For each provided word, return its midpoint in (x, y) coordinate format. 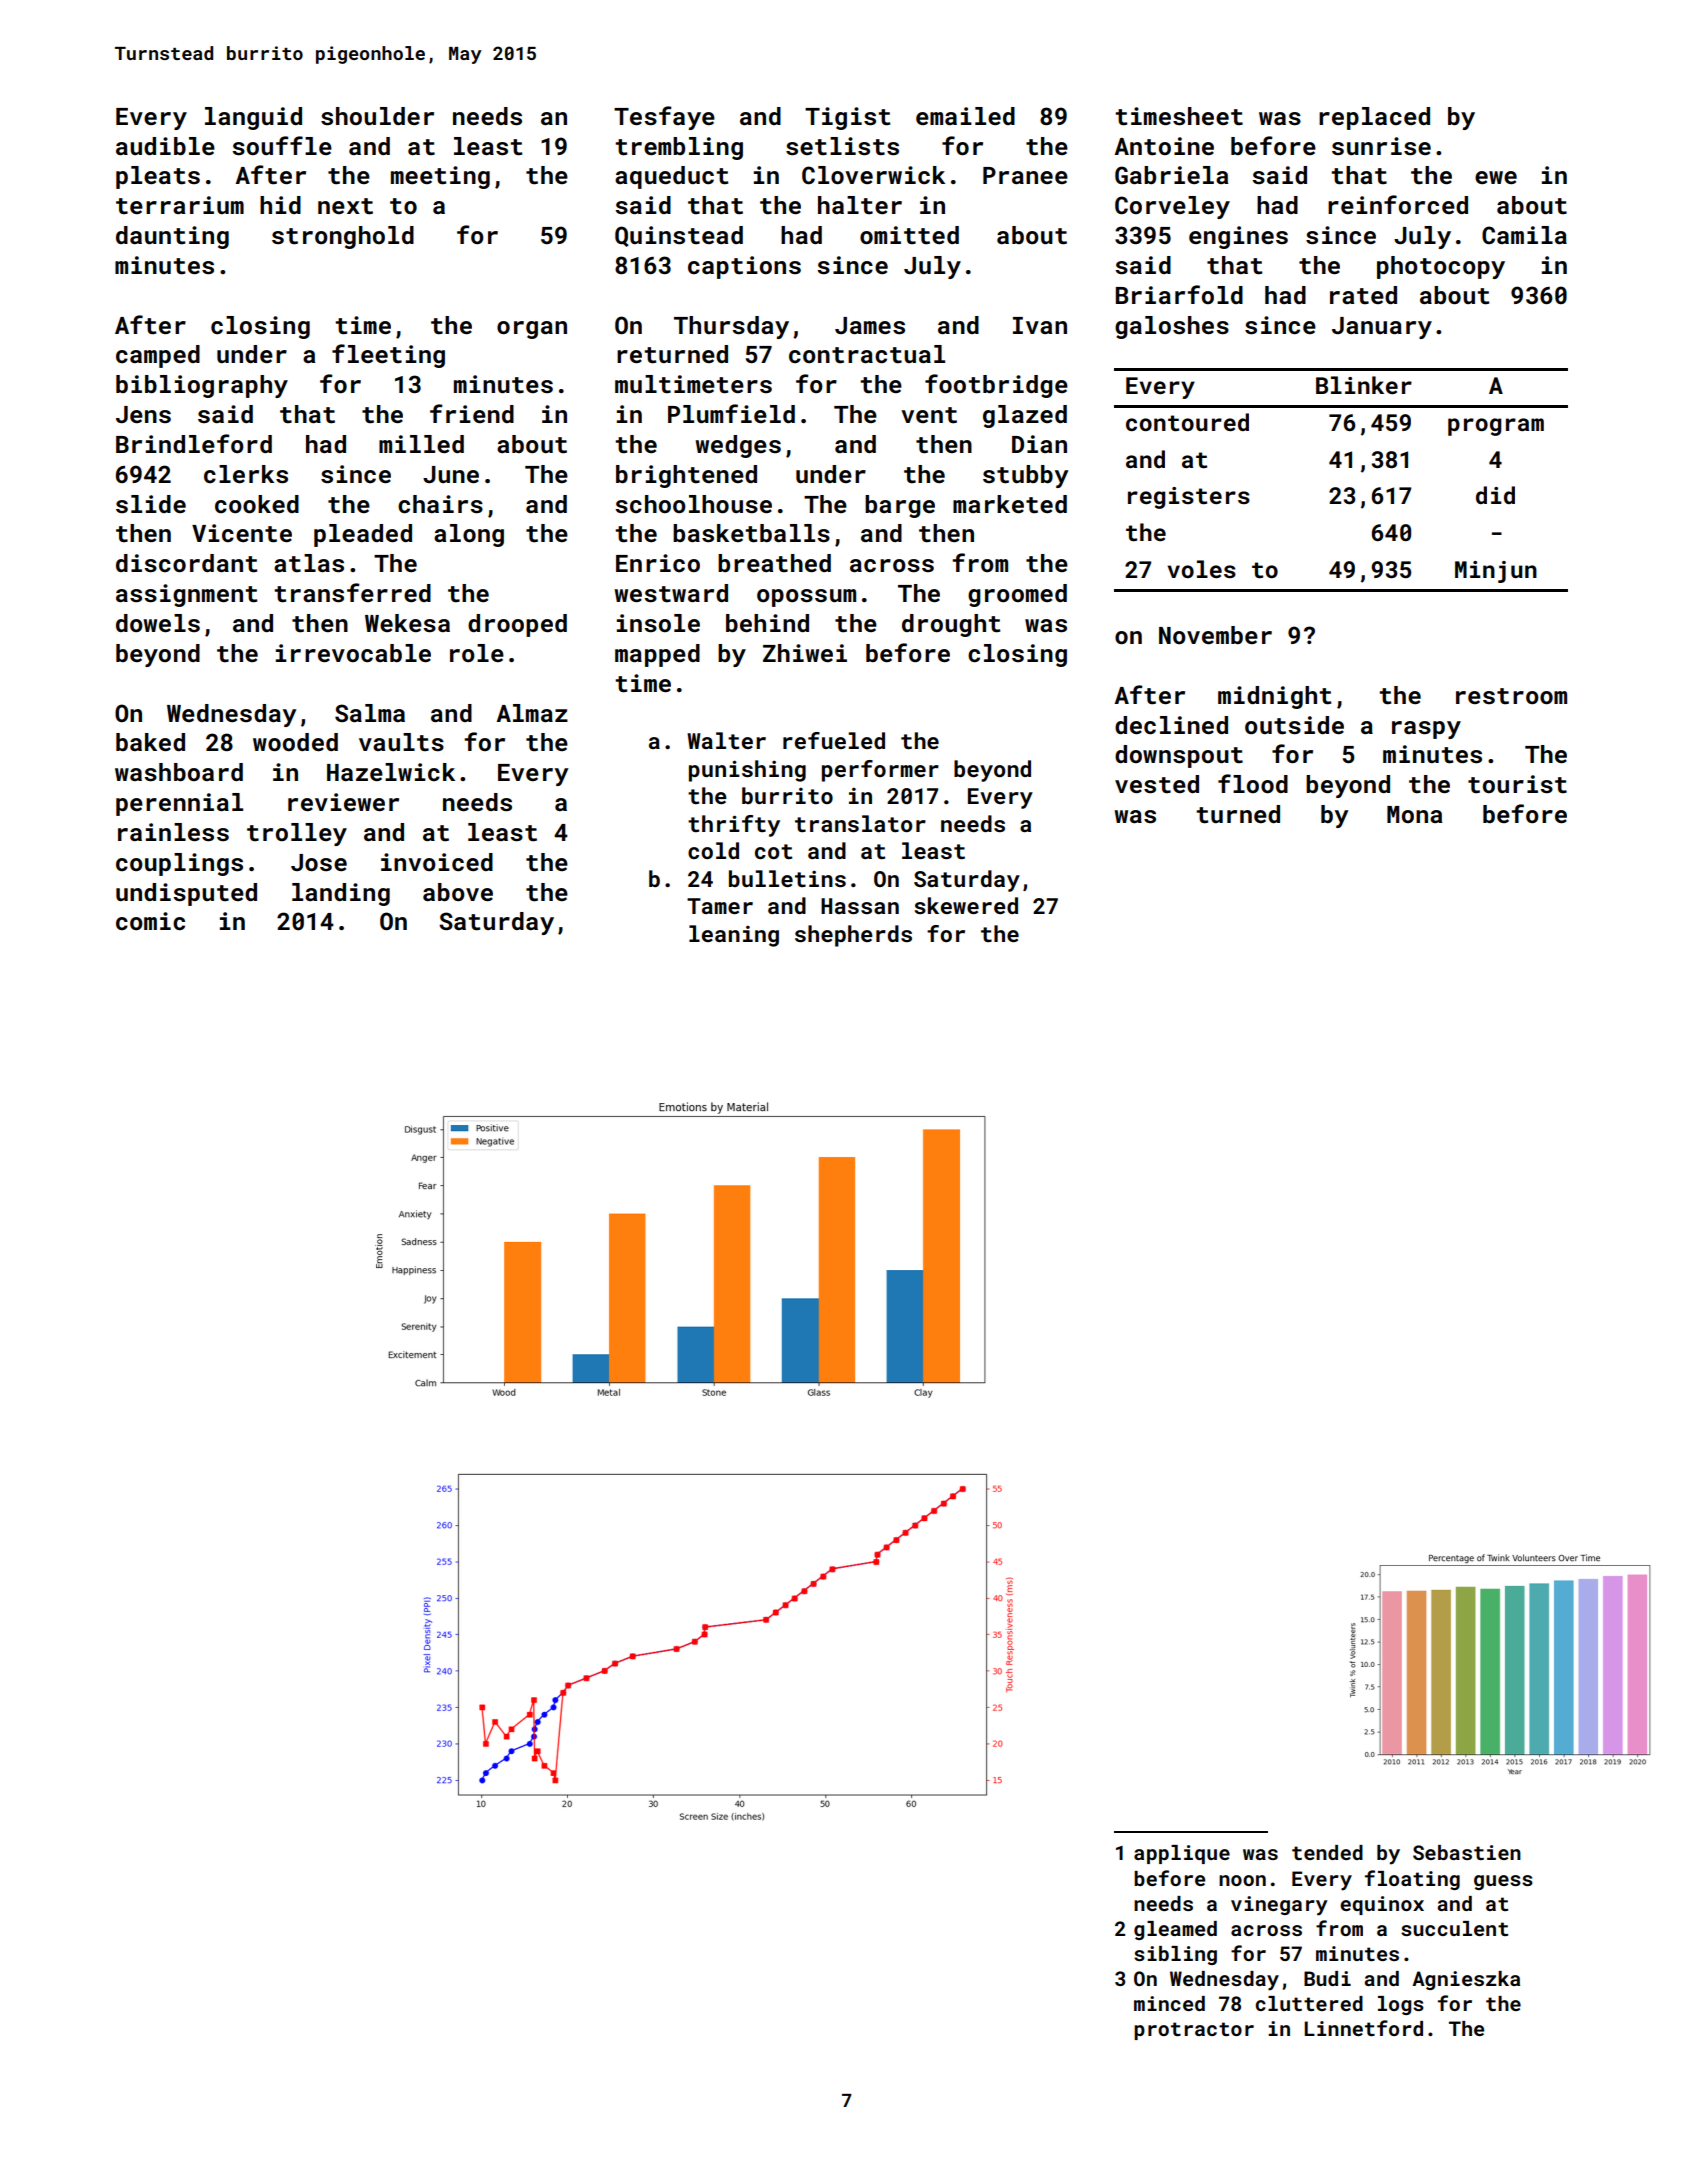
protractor (1194, 2031)
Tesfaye (664, 118)
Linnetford (1363, 2028)
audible (165, 146)
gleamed (1175, 1930)
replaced (1374, 118)
